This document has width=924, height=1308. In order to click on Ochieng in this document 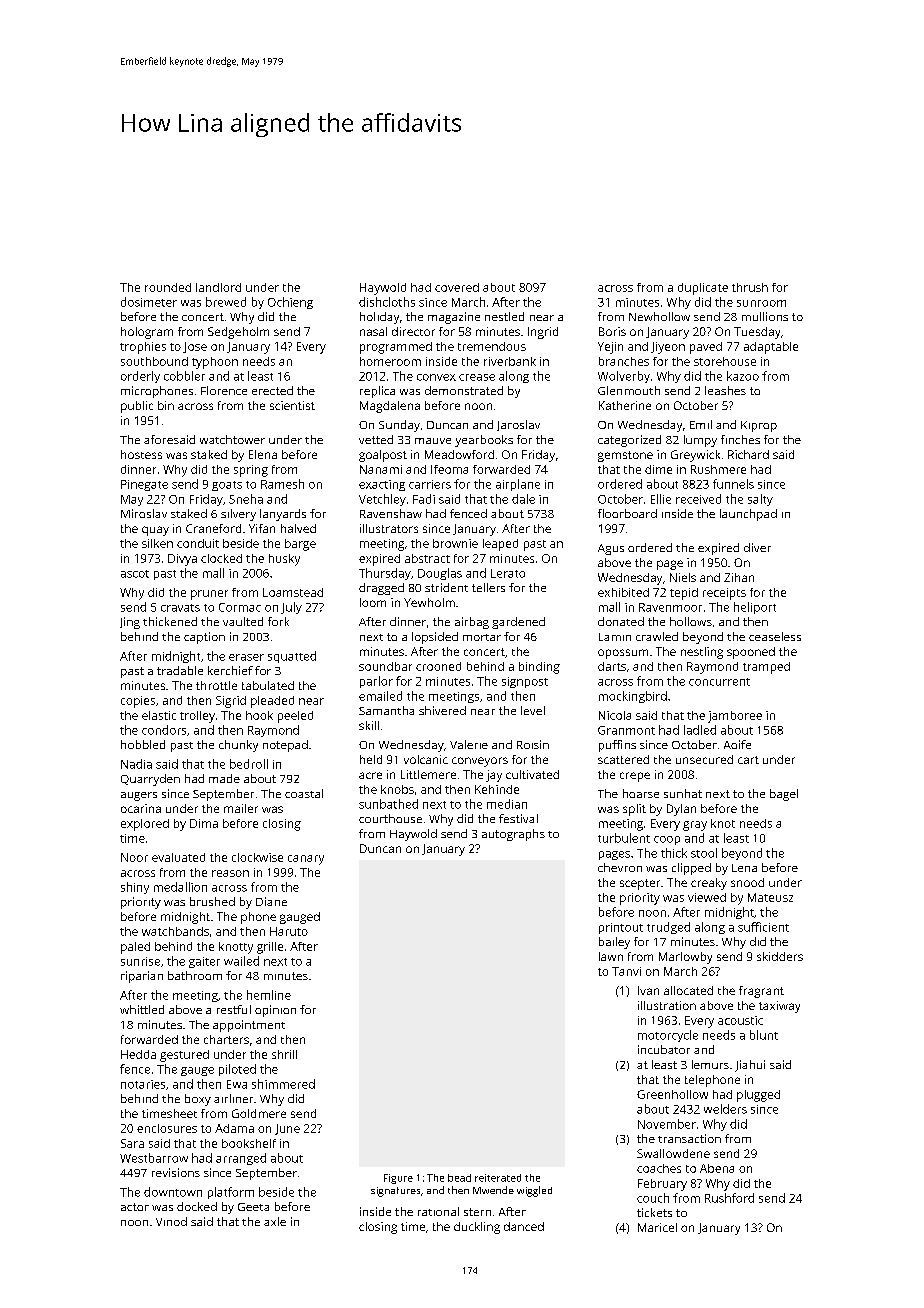, I will do `click(290, 303)`.
